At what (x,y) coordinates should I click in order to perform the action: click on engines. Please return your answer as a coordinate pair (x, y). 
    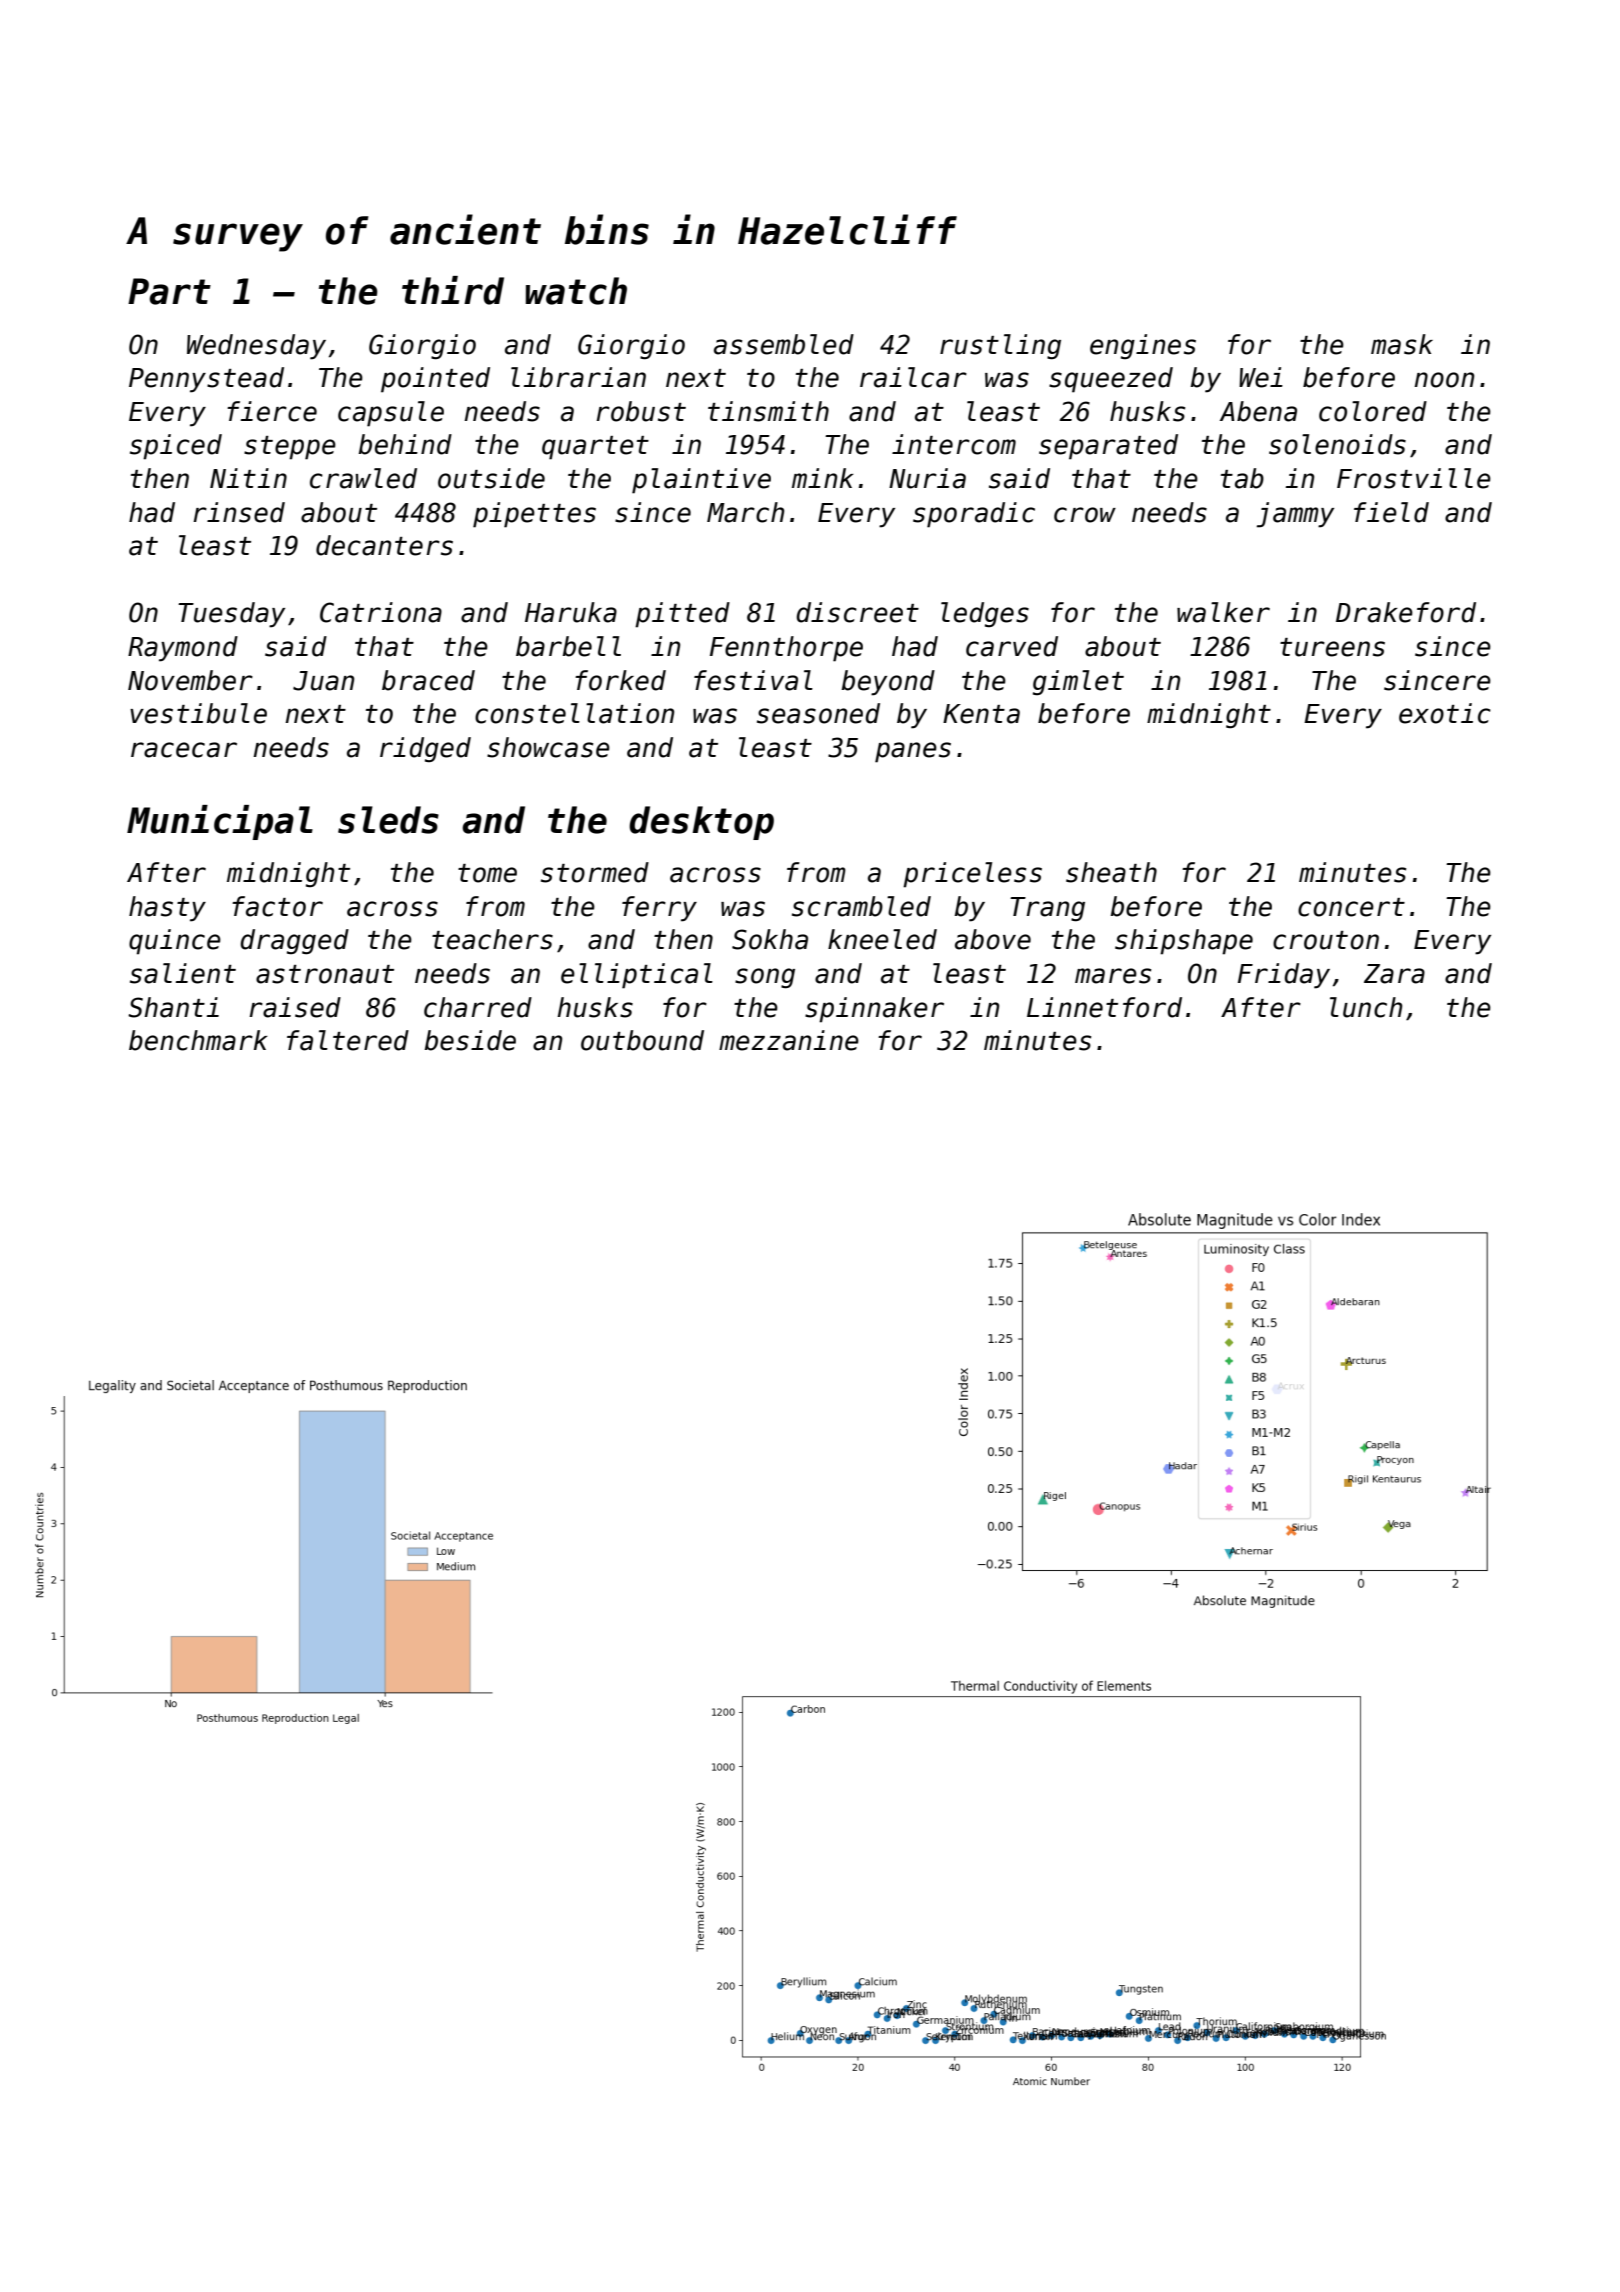
    Looking at the image, I should click on (1143, 346).
